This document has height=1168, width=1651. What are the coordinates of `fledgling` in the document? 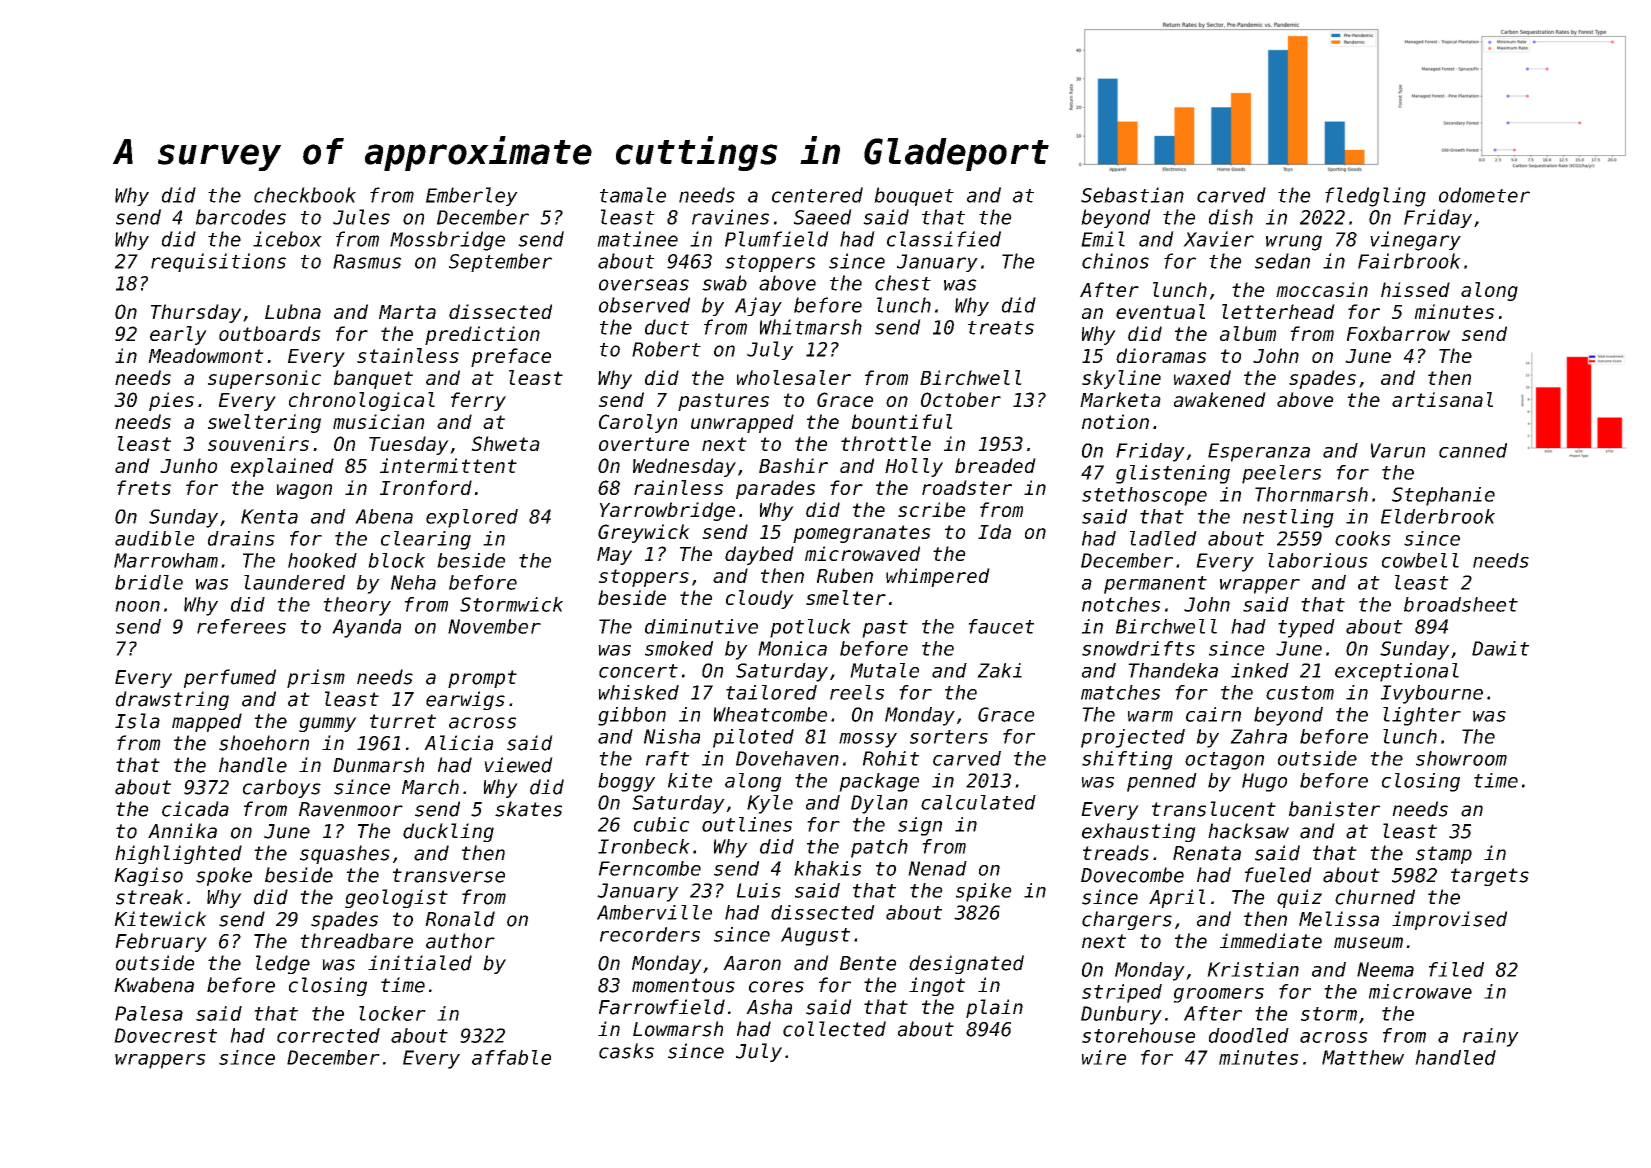 It's located at (1375, 197).
